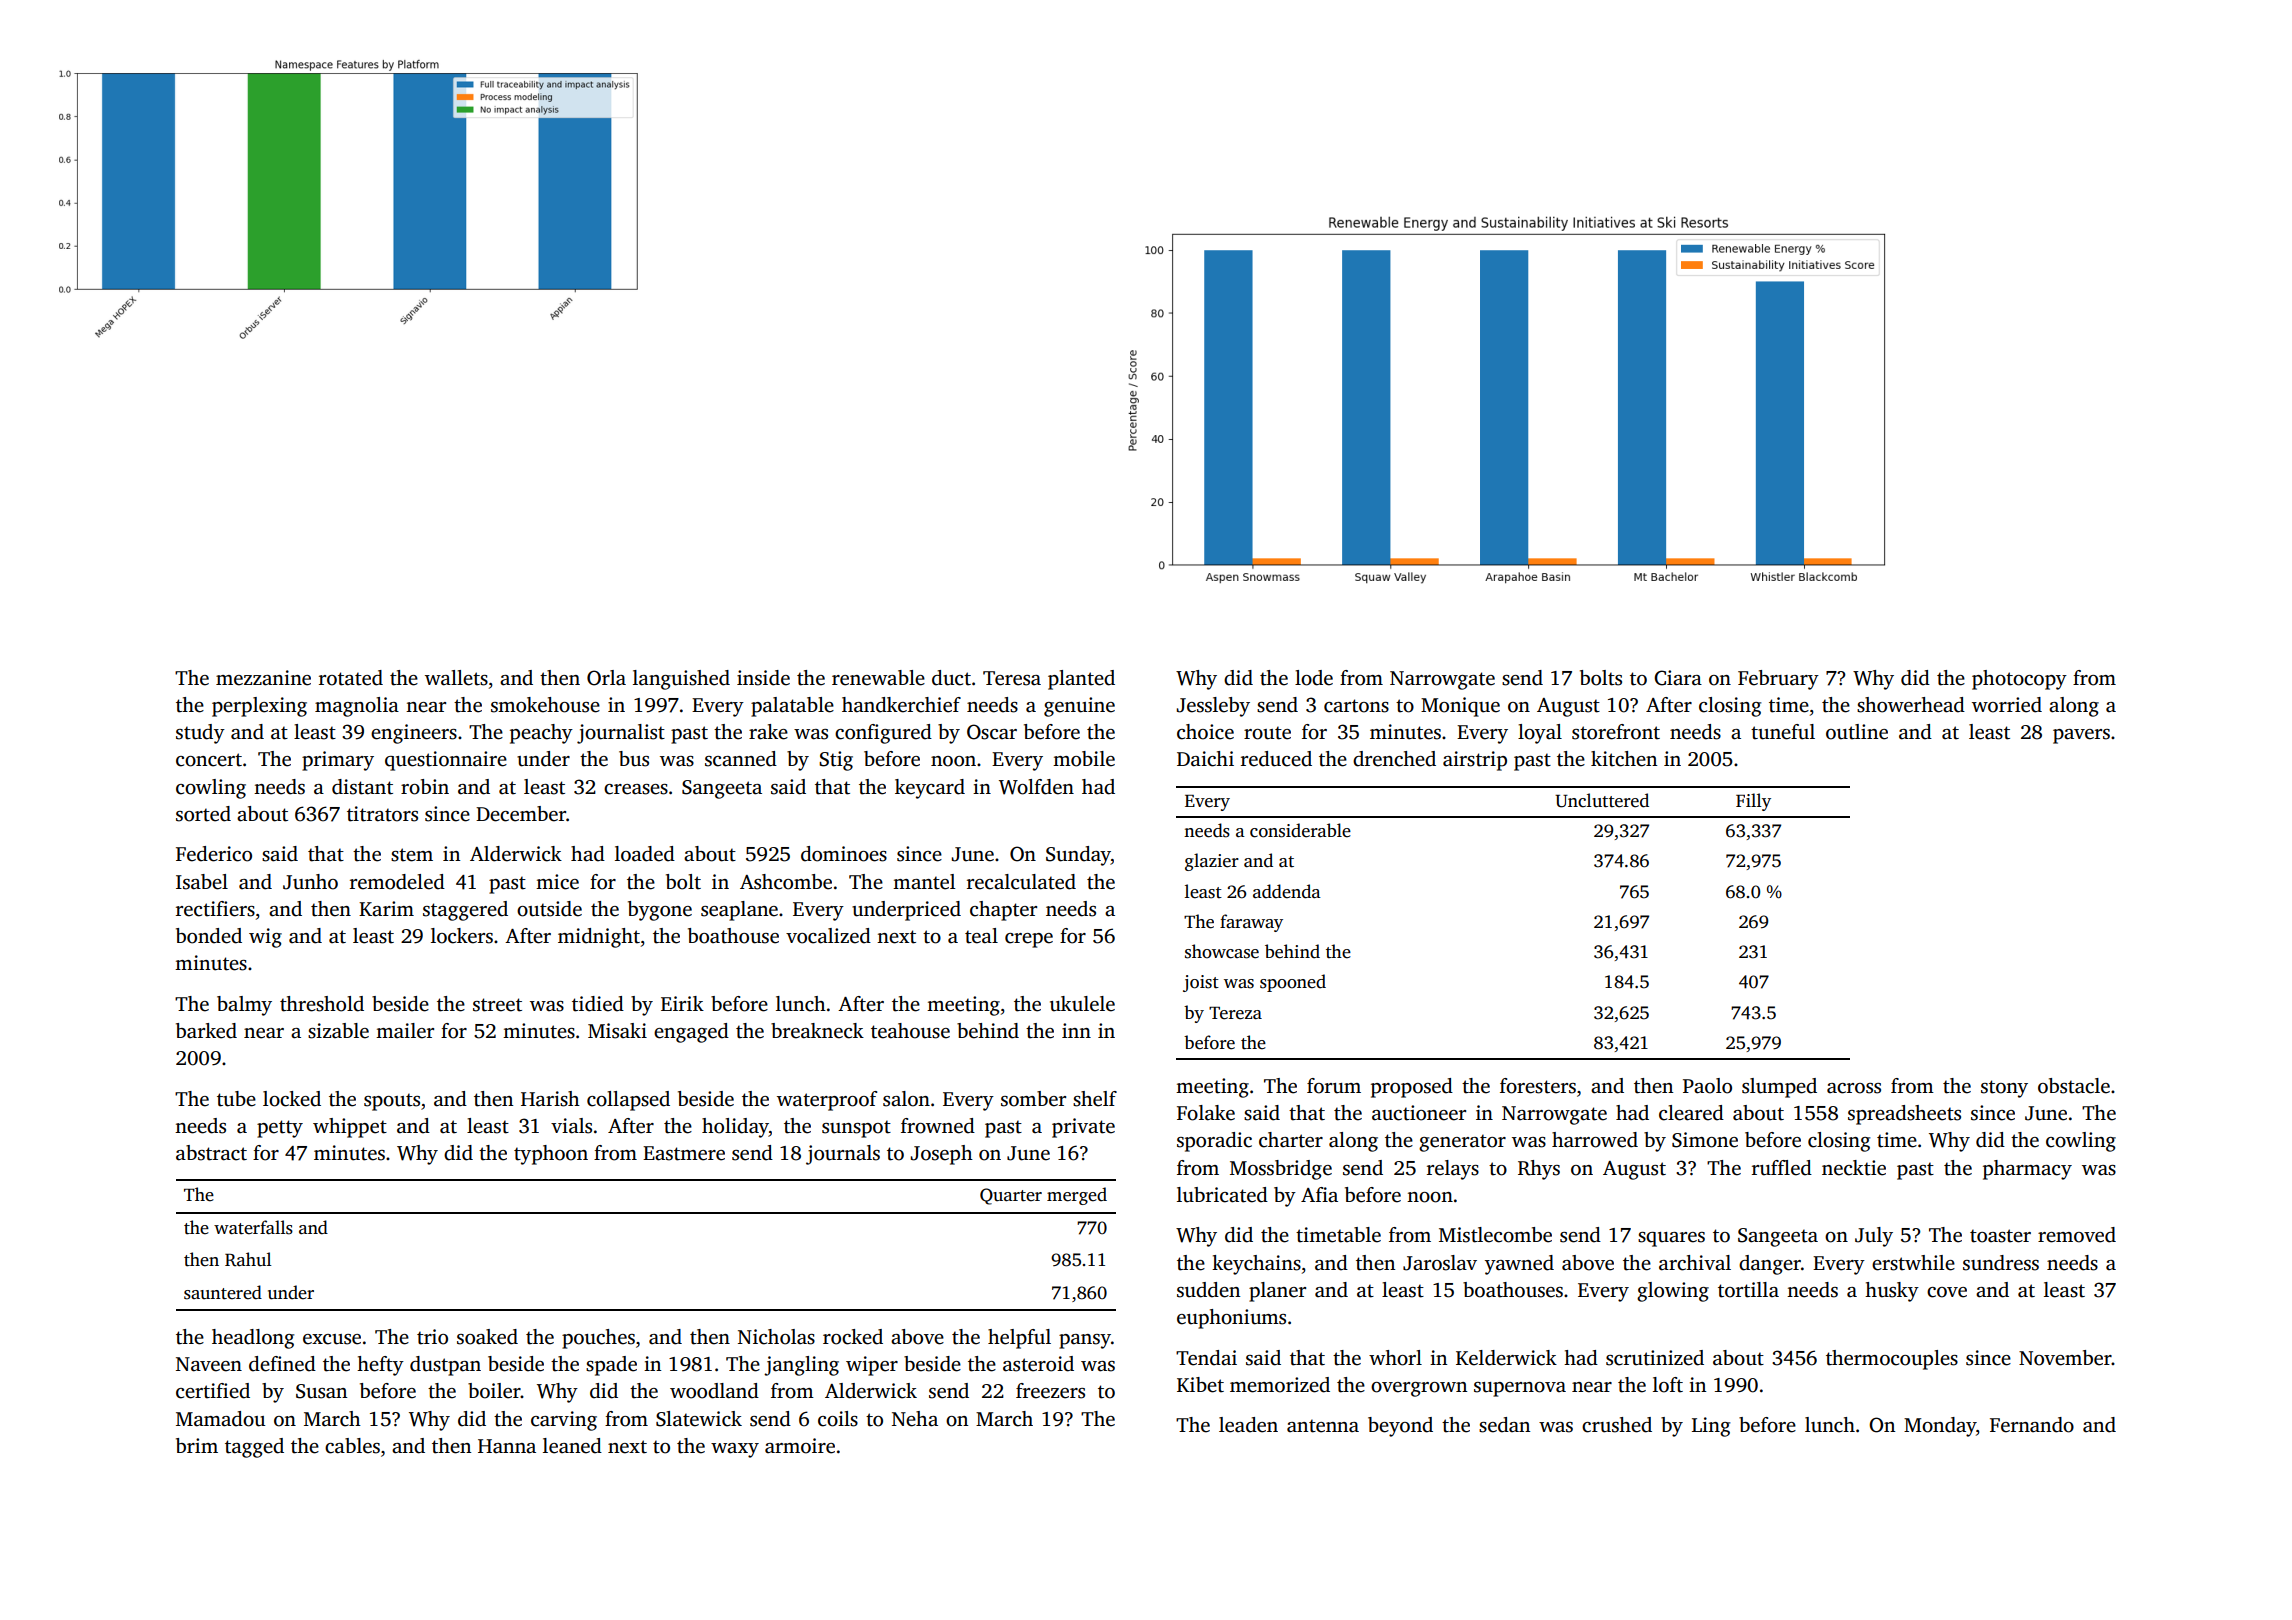  I want to click on Afia, so click(1319, 1195).
